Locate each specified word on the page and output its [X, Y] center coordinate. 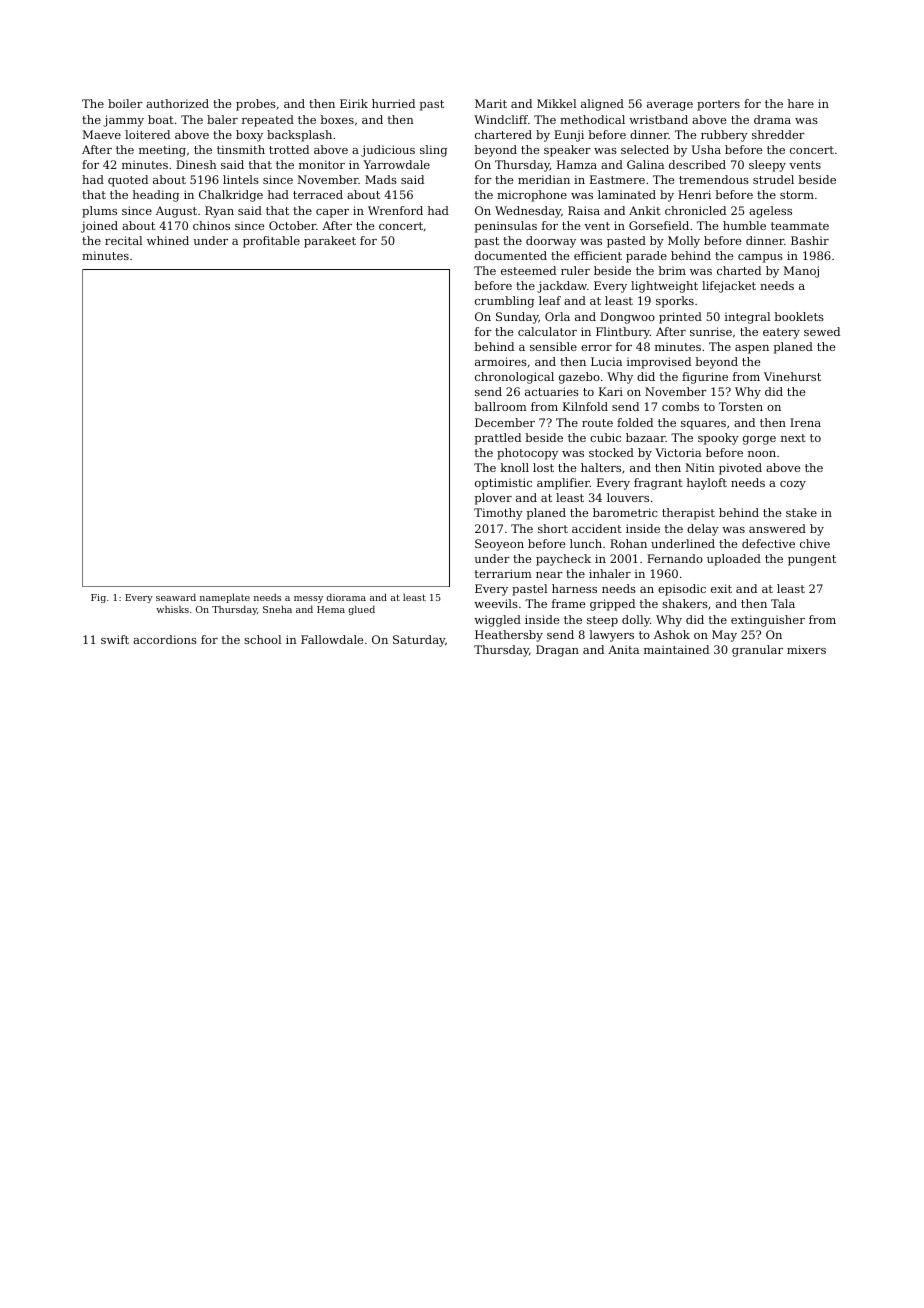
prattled [498, 439]
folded [635, 422]
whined [168, 240]
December [505, 422]
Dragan [557, 651]
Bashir [810, 240]
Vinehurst [792, 376]
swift [115, 639]
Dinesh [196, 164]
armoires [501, 361]
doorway [551, 242]
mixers [806, 649]
